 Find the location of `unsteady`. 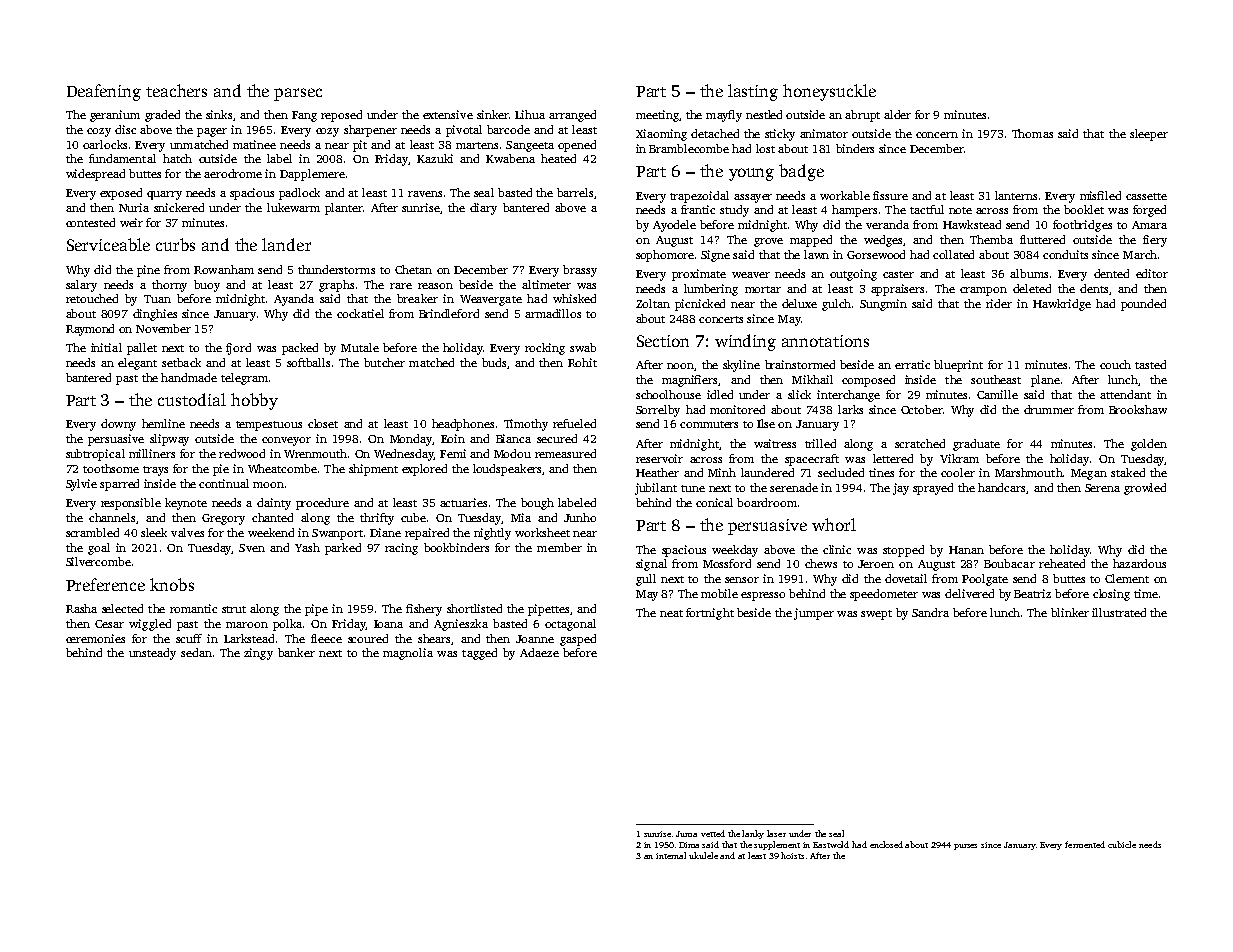

unsteady is located at coordinates (152, 654).
